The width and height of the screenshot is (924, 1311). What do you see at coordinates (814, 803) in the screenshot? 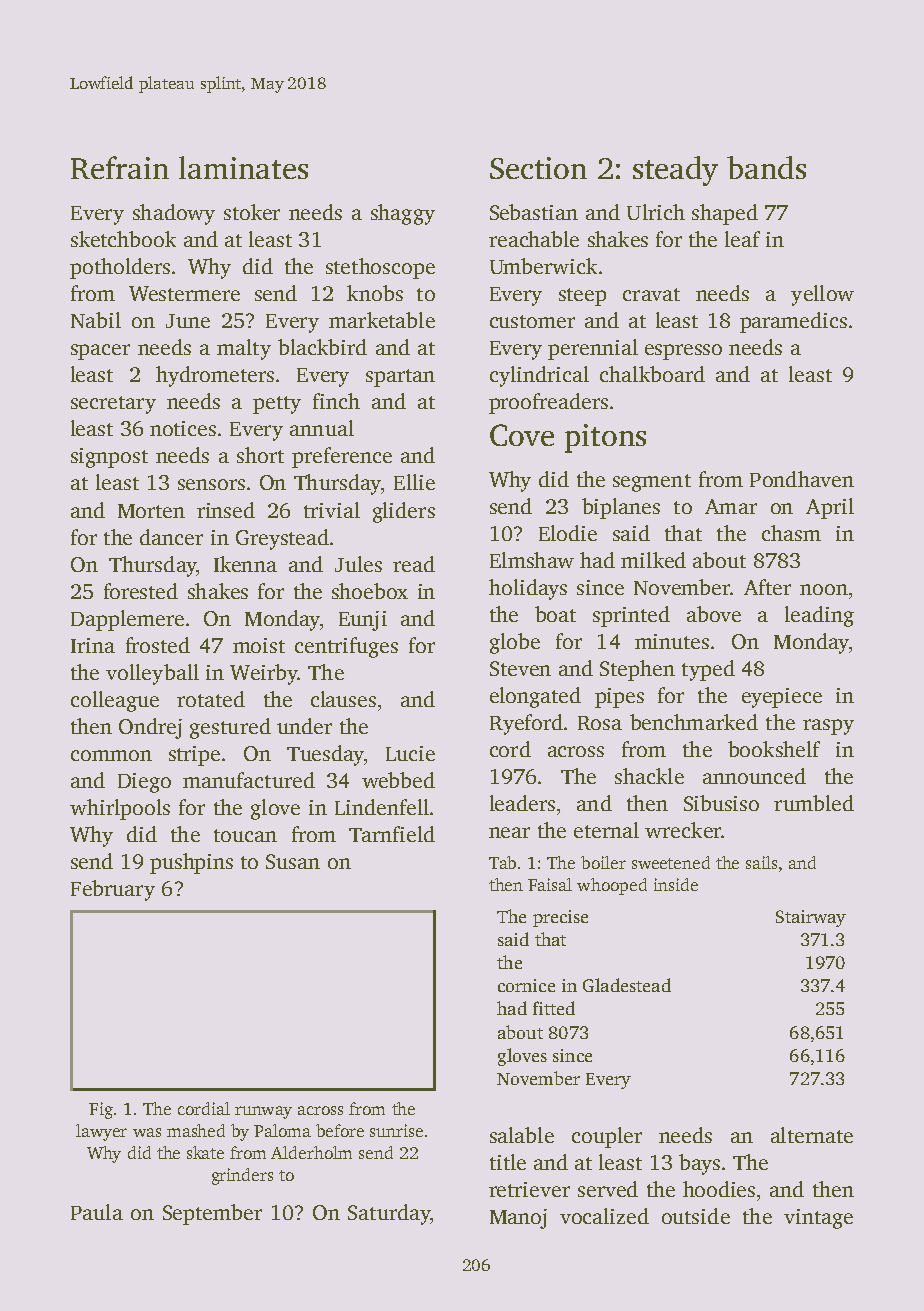
I see `rumbled` at bounding box center [814, 803].
